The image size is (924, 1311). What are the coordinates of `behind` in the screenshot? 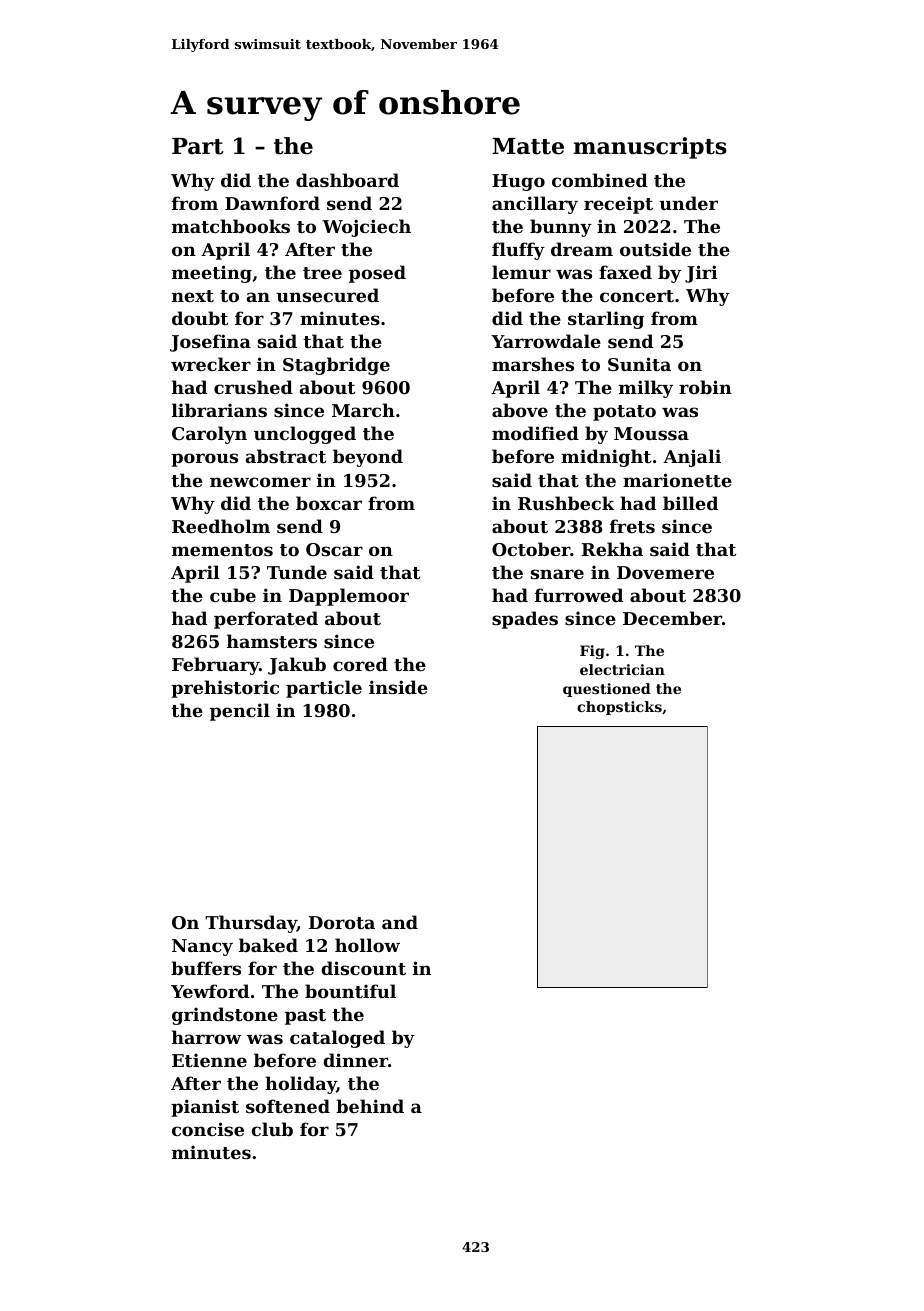 It's located at (370, 1106).
